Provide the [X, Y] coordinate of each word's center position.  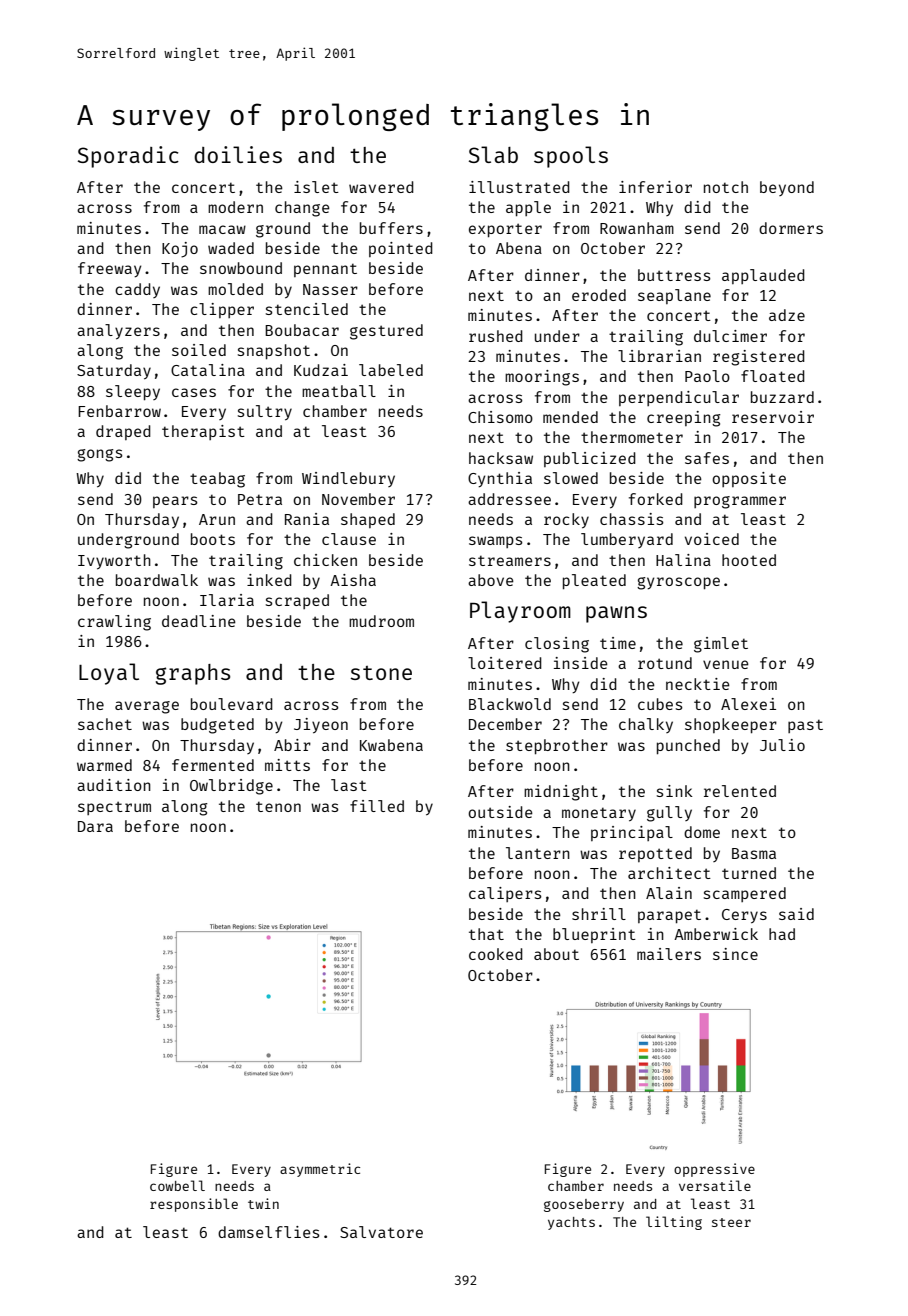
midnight [561, 793]
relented [740, 791]
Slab [493, 154]
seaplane [674, 296]
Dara [95, 826]
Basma [754, 853]
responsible [194, 1205]
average [147, 707]
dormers [791, 228]
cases [194, 392]
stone [381, 673]
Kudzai [321, 370]
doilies [238, 154]
